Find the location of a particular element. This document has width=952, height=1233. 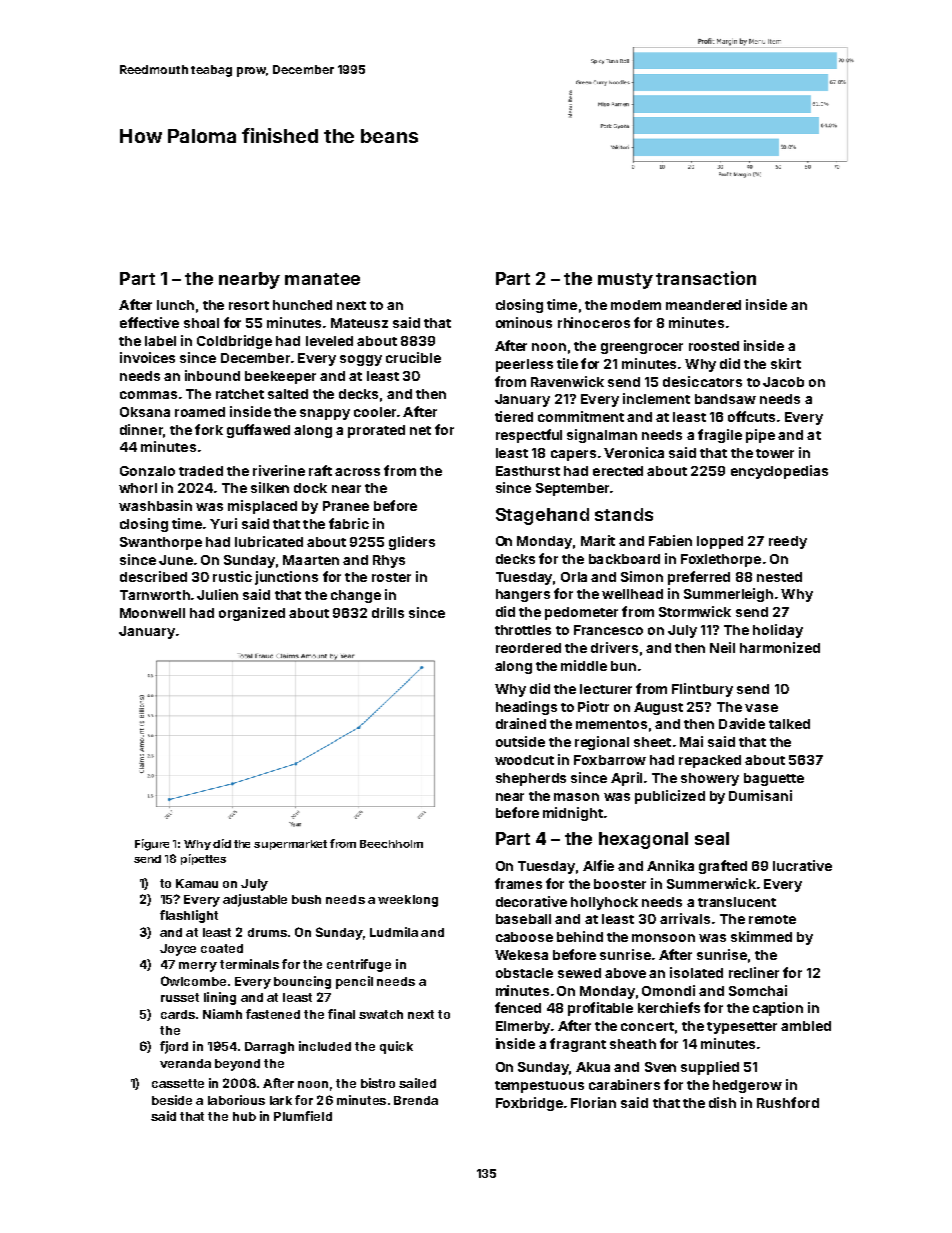

transaction is located at coordinates (706, 278).
